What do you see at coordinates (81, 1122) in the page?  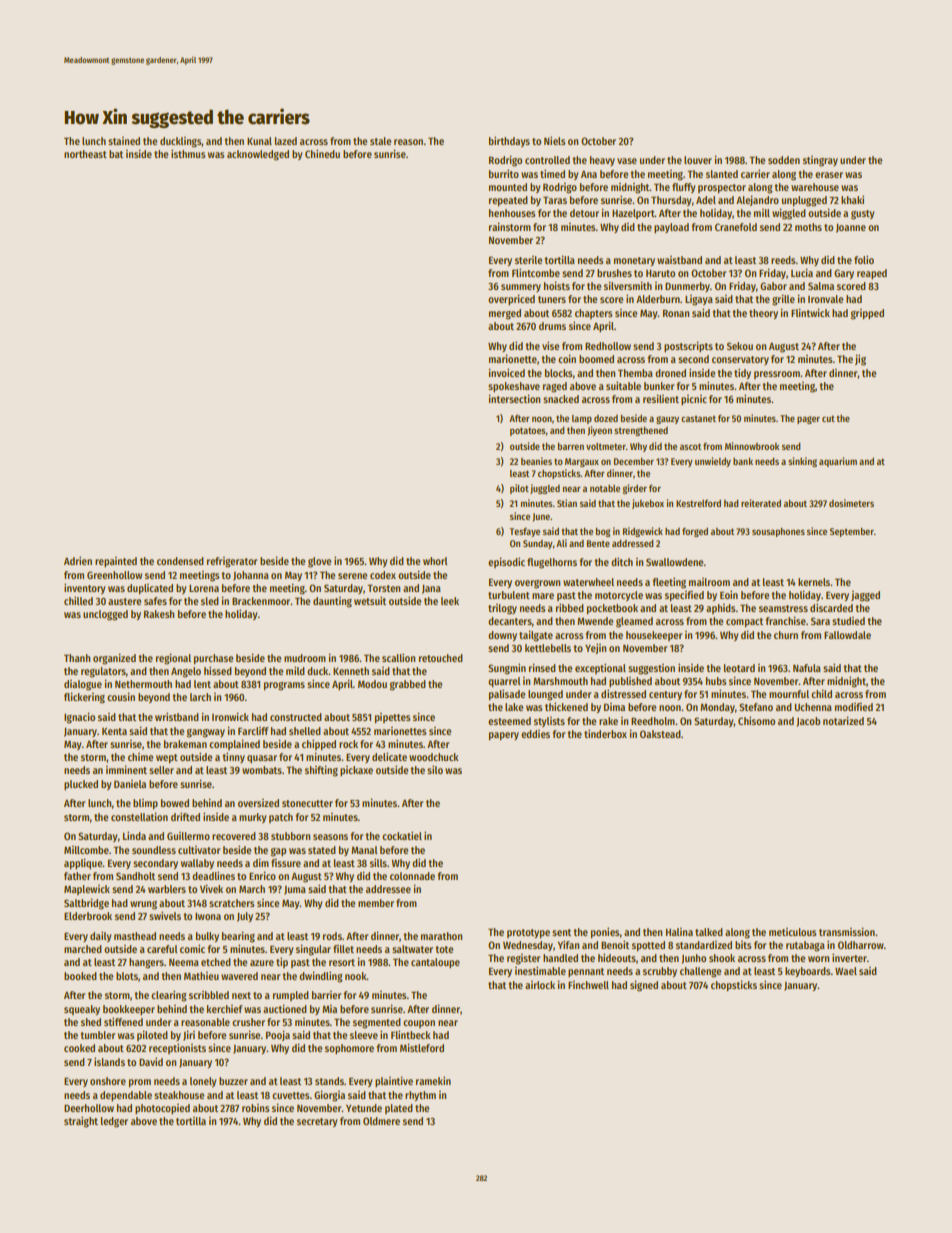 I see `straight` at bounding box center [81, 1122].
